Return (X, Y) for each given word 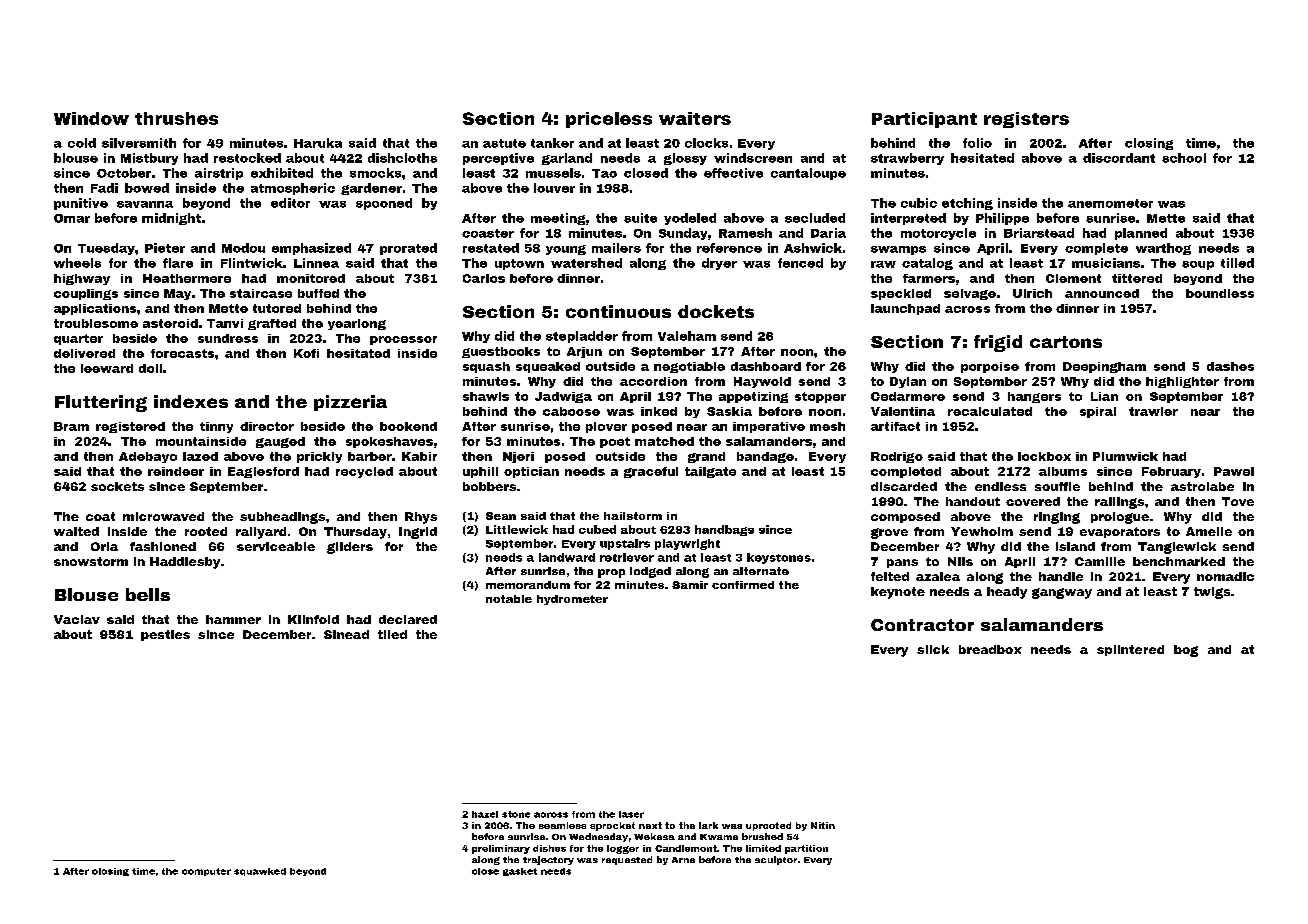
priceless (609, 120)
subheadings (282, 518)
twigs (1212, 593)
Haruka (318, 143)
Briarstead (1039, 233)
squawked (260, 872)
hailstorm (633, 516)
